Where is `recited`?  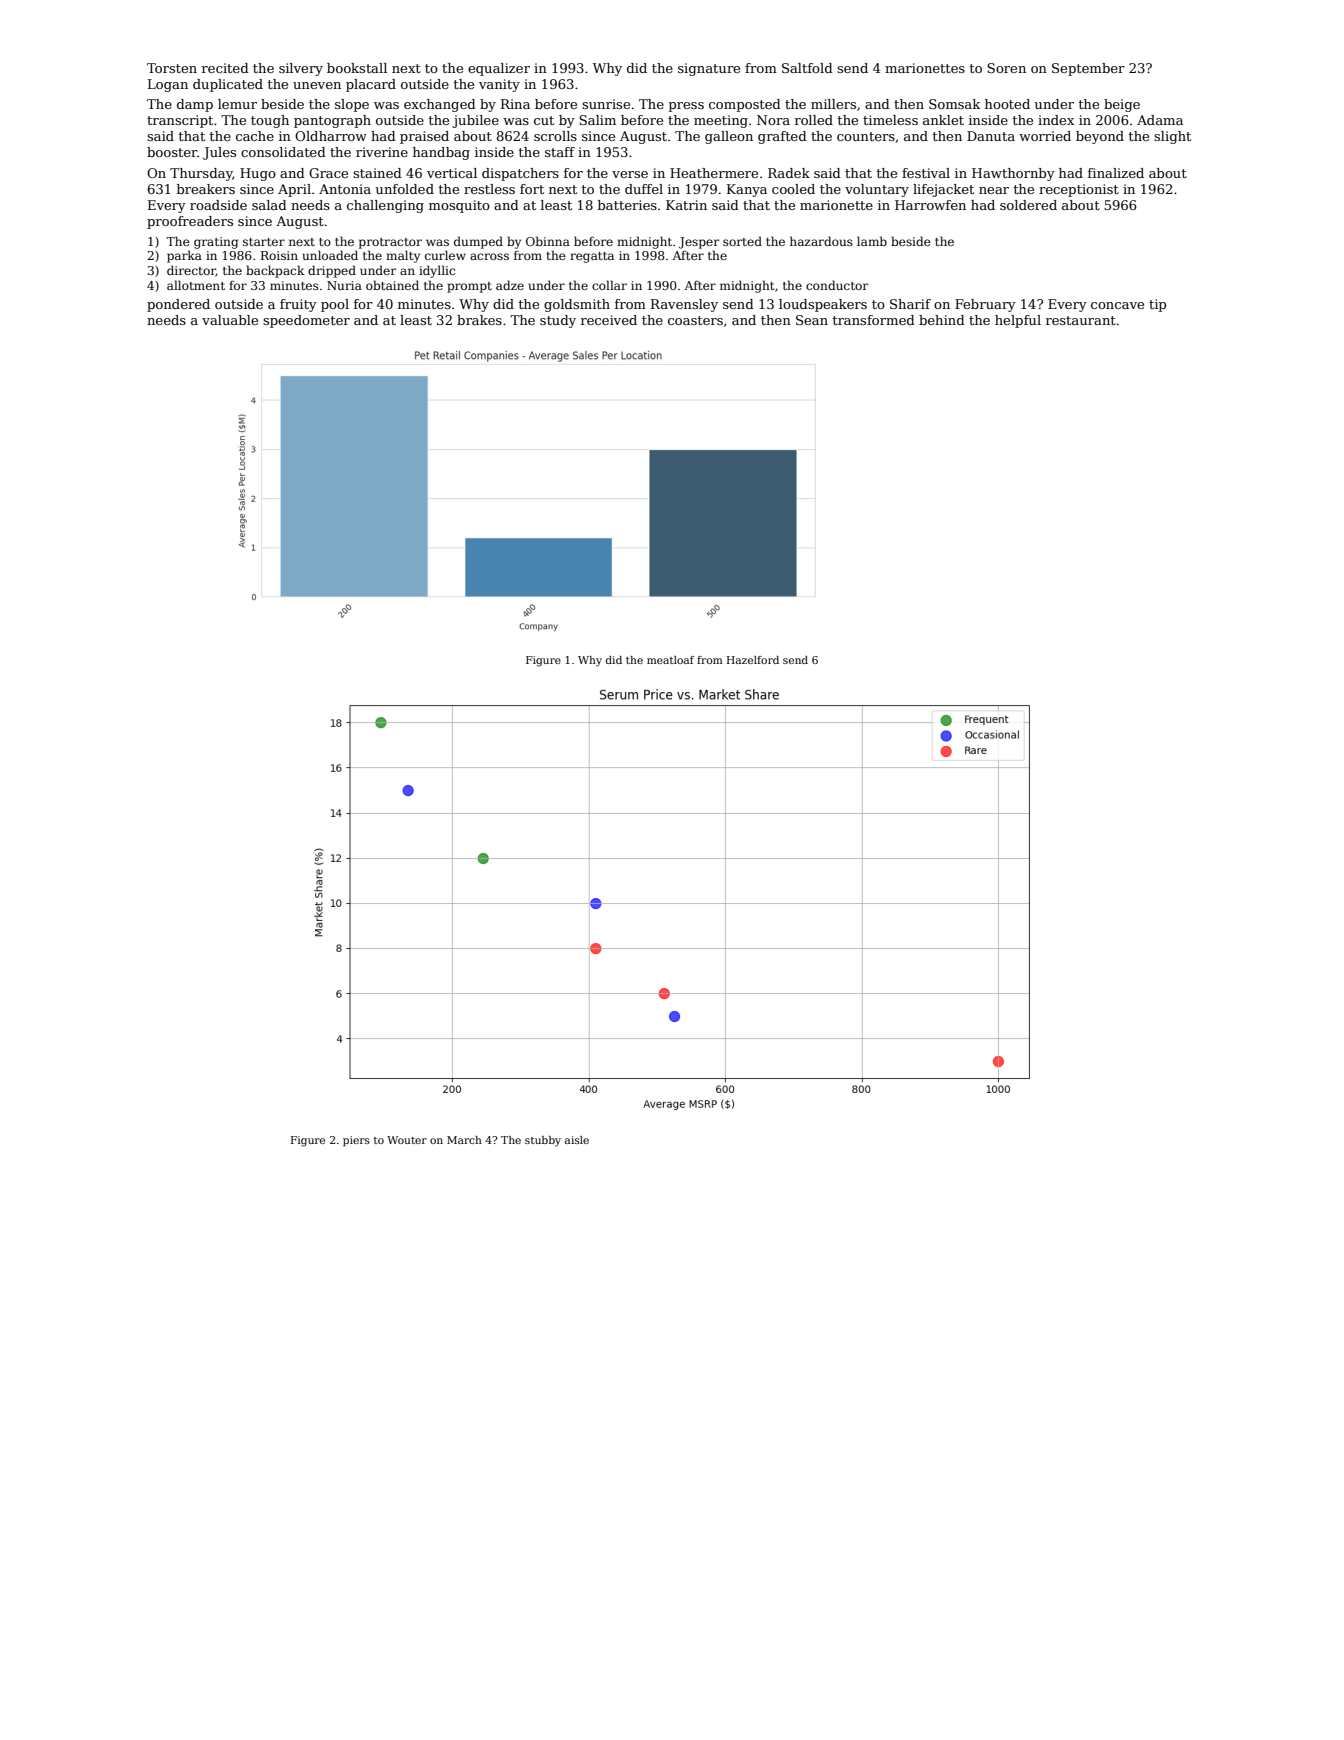
recited is located at coordinates (225, 68).
